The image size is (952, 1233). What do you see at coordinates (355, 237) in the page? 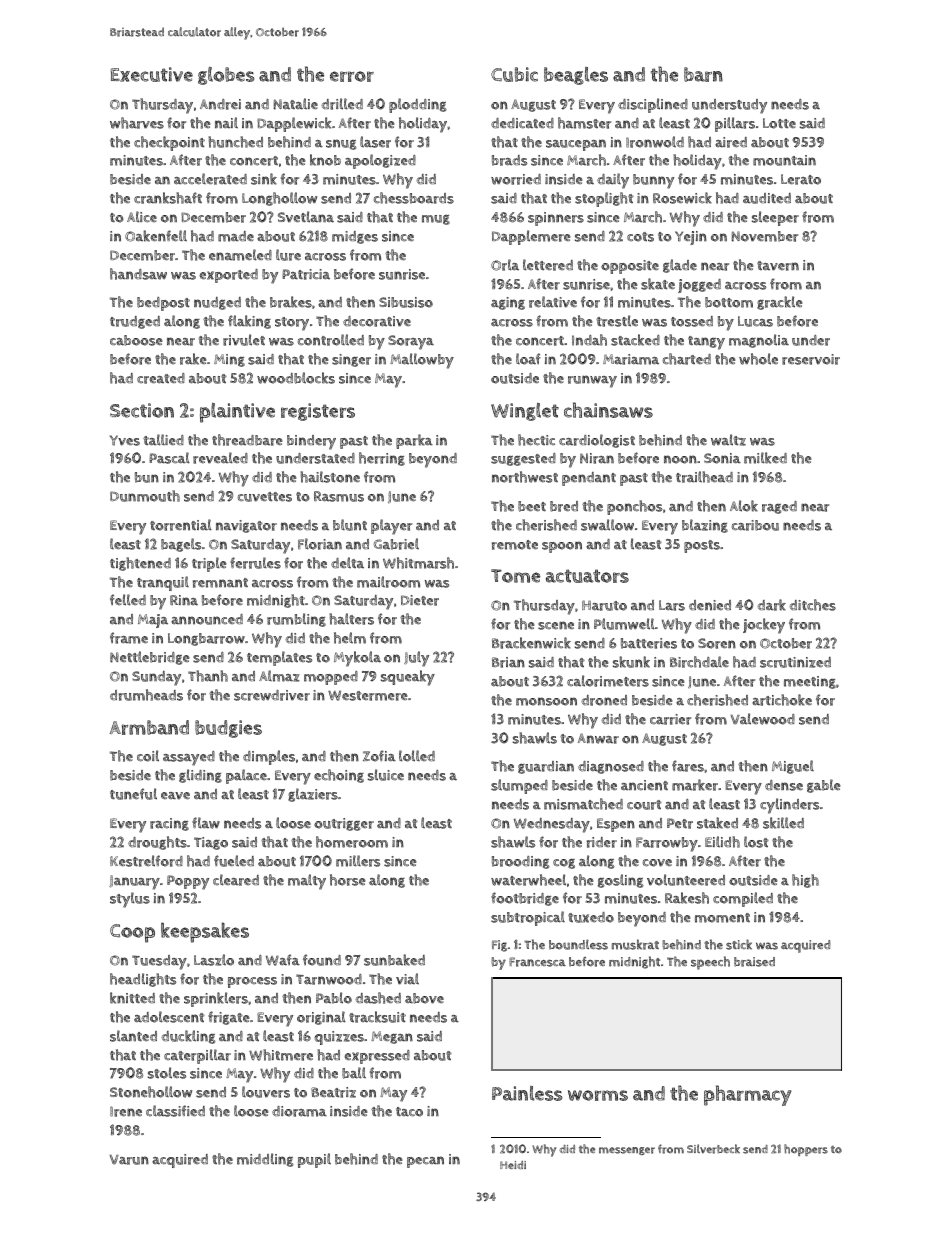
I see `midges` at bounding box center [355, 237].
